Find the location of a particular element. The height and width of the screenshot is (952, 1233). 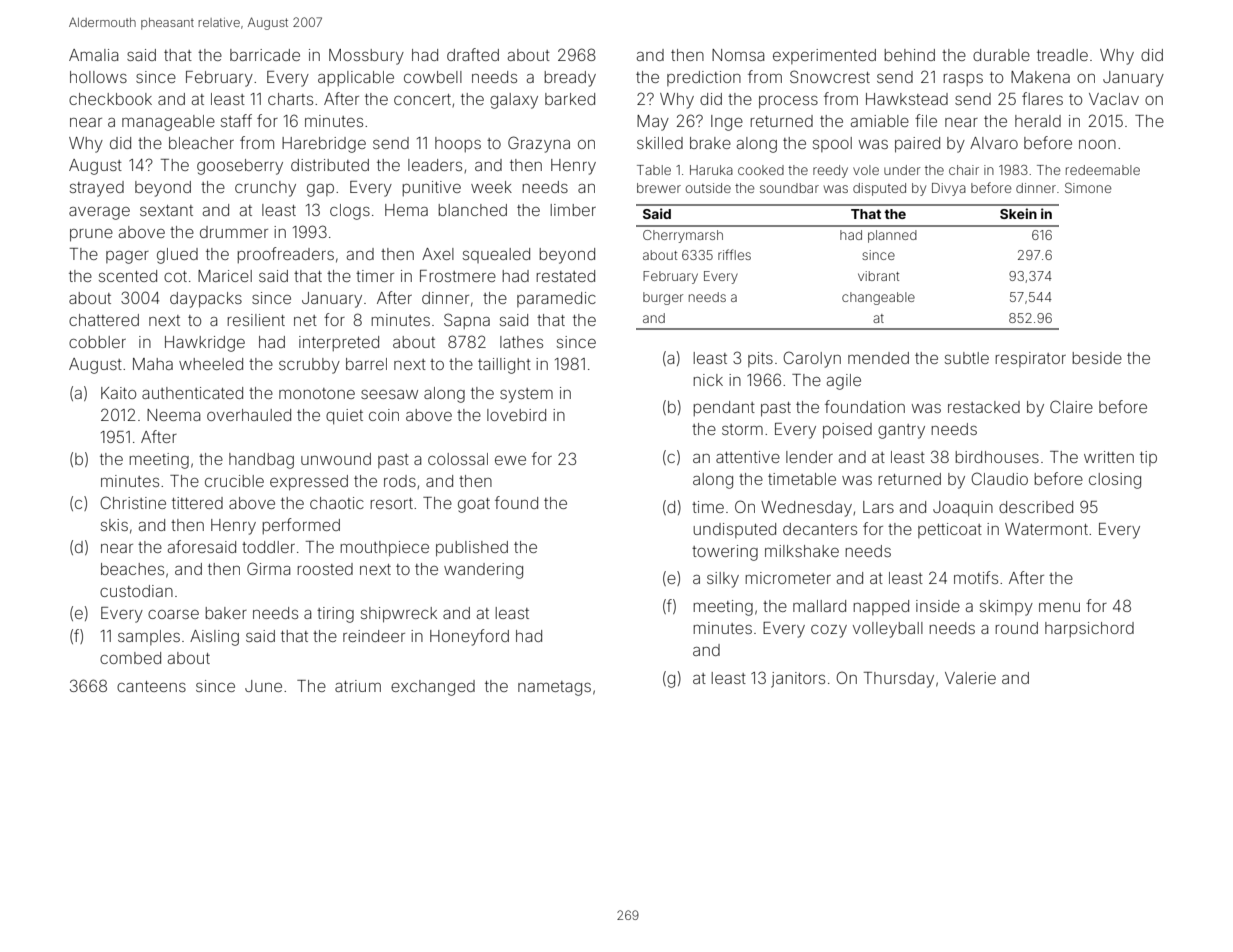

closing is located at coordinates (1115, 481).
